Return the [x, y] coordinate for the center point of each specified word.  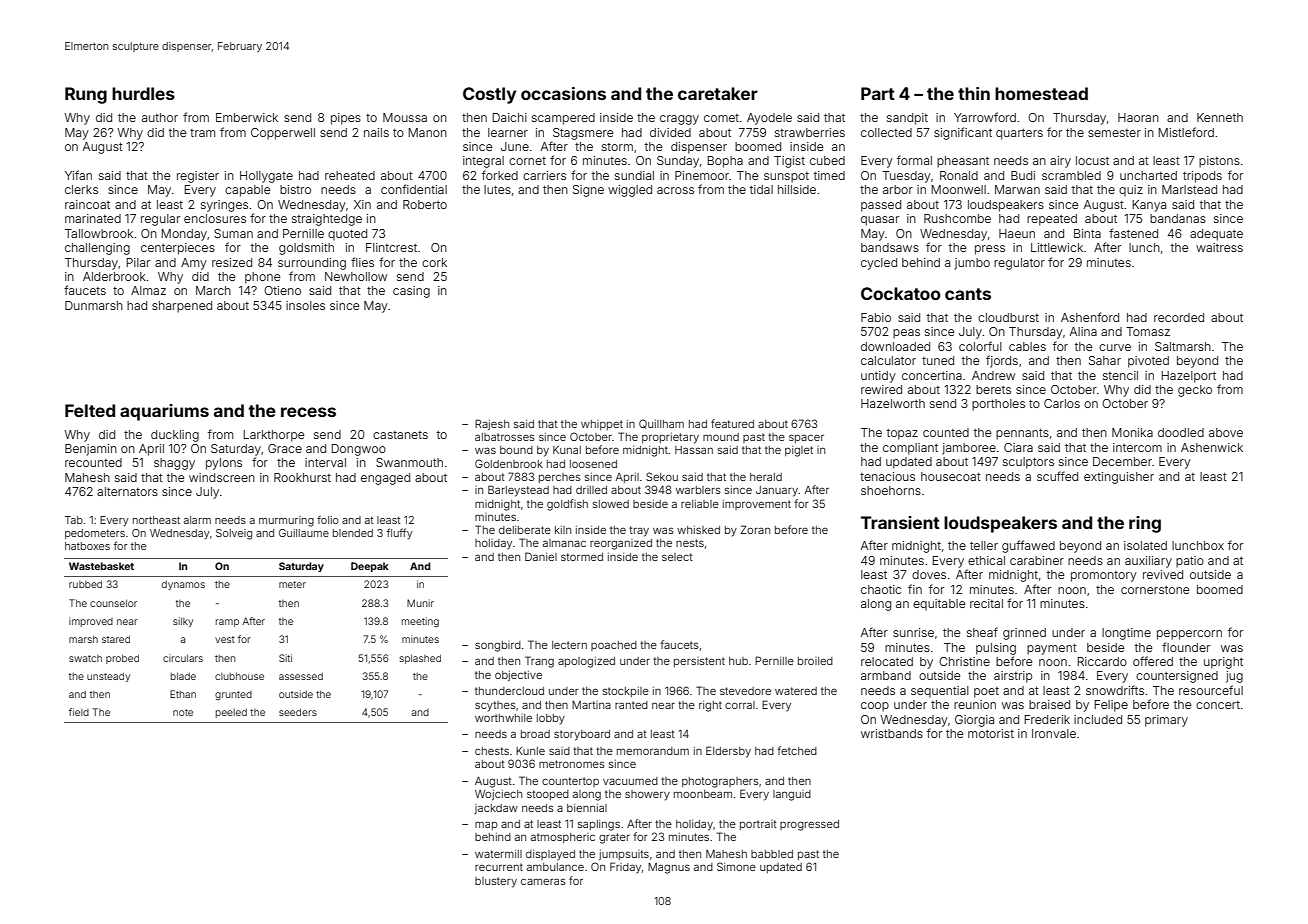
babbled [772, 854]
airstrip [1013, 677]
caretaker [718, 93]
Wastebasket [101, 566]
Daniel [541, 556]
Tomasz [1148, 331]
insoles [305, 305]
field [79, 712]
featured [732, 423]
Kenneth [1220, 117]
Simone [736, 866]
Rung [86, 95]
